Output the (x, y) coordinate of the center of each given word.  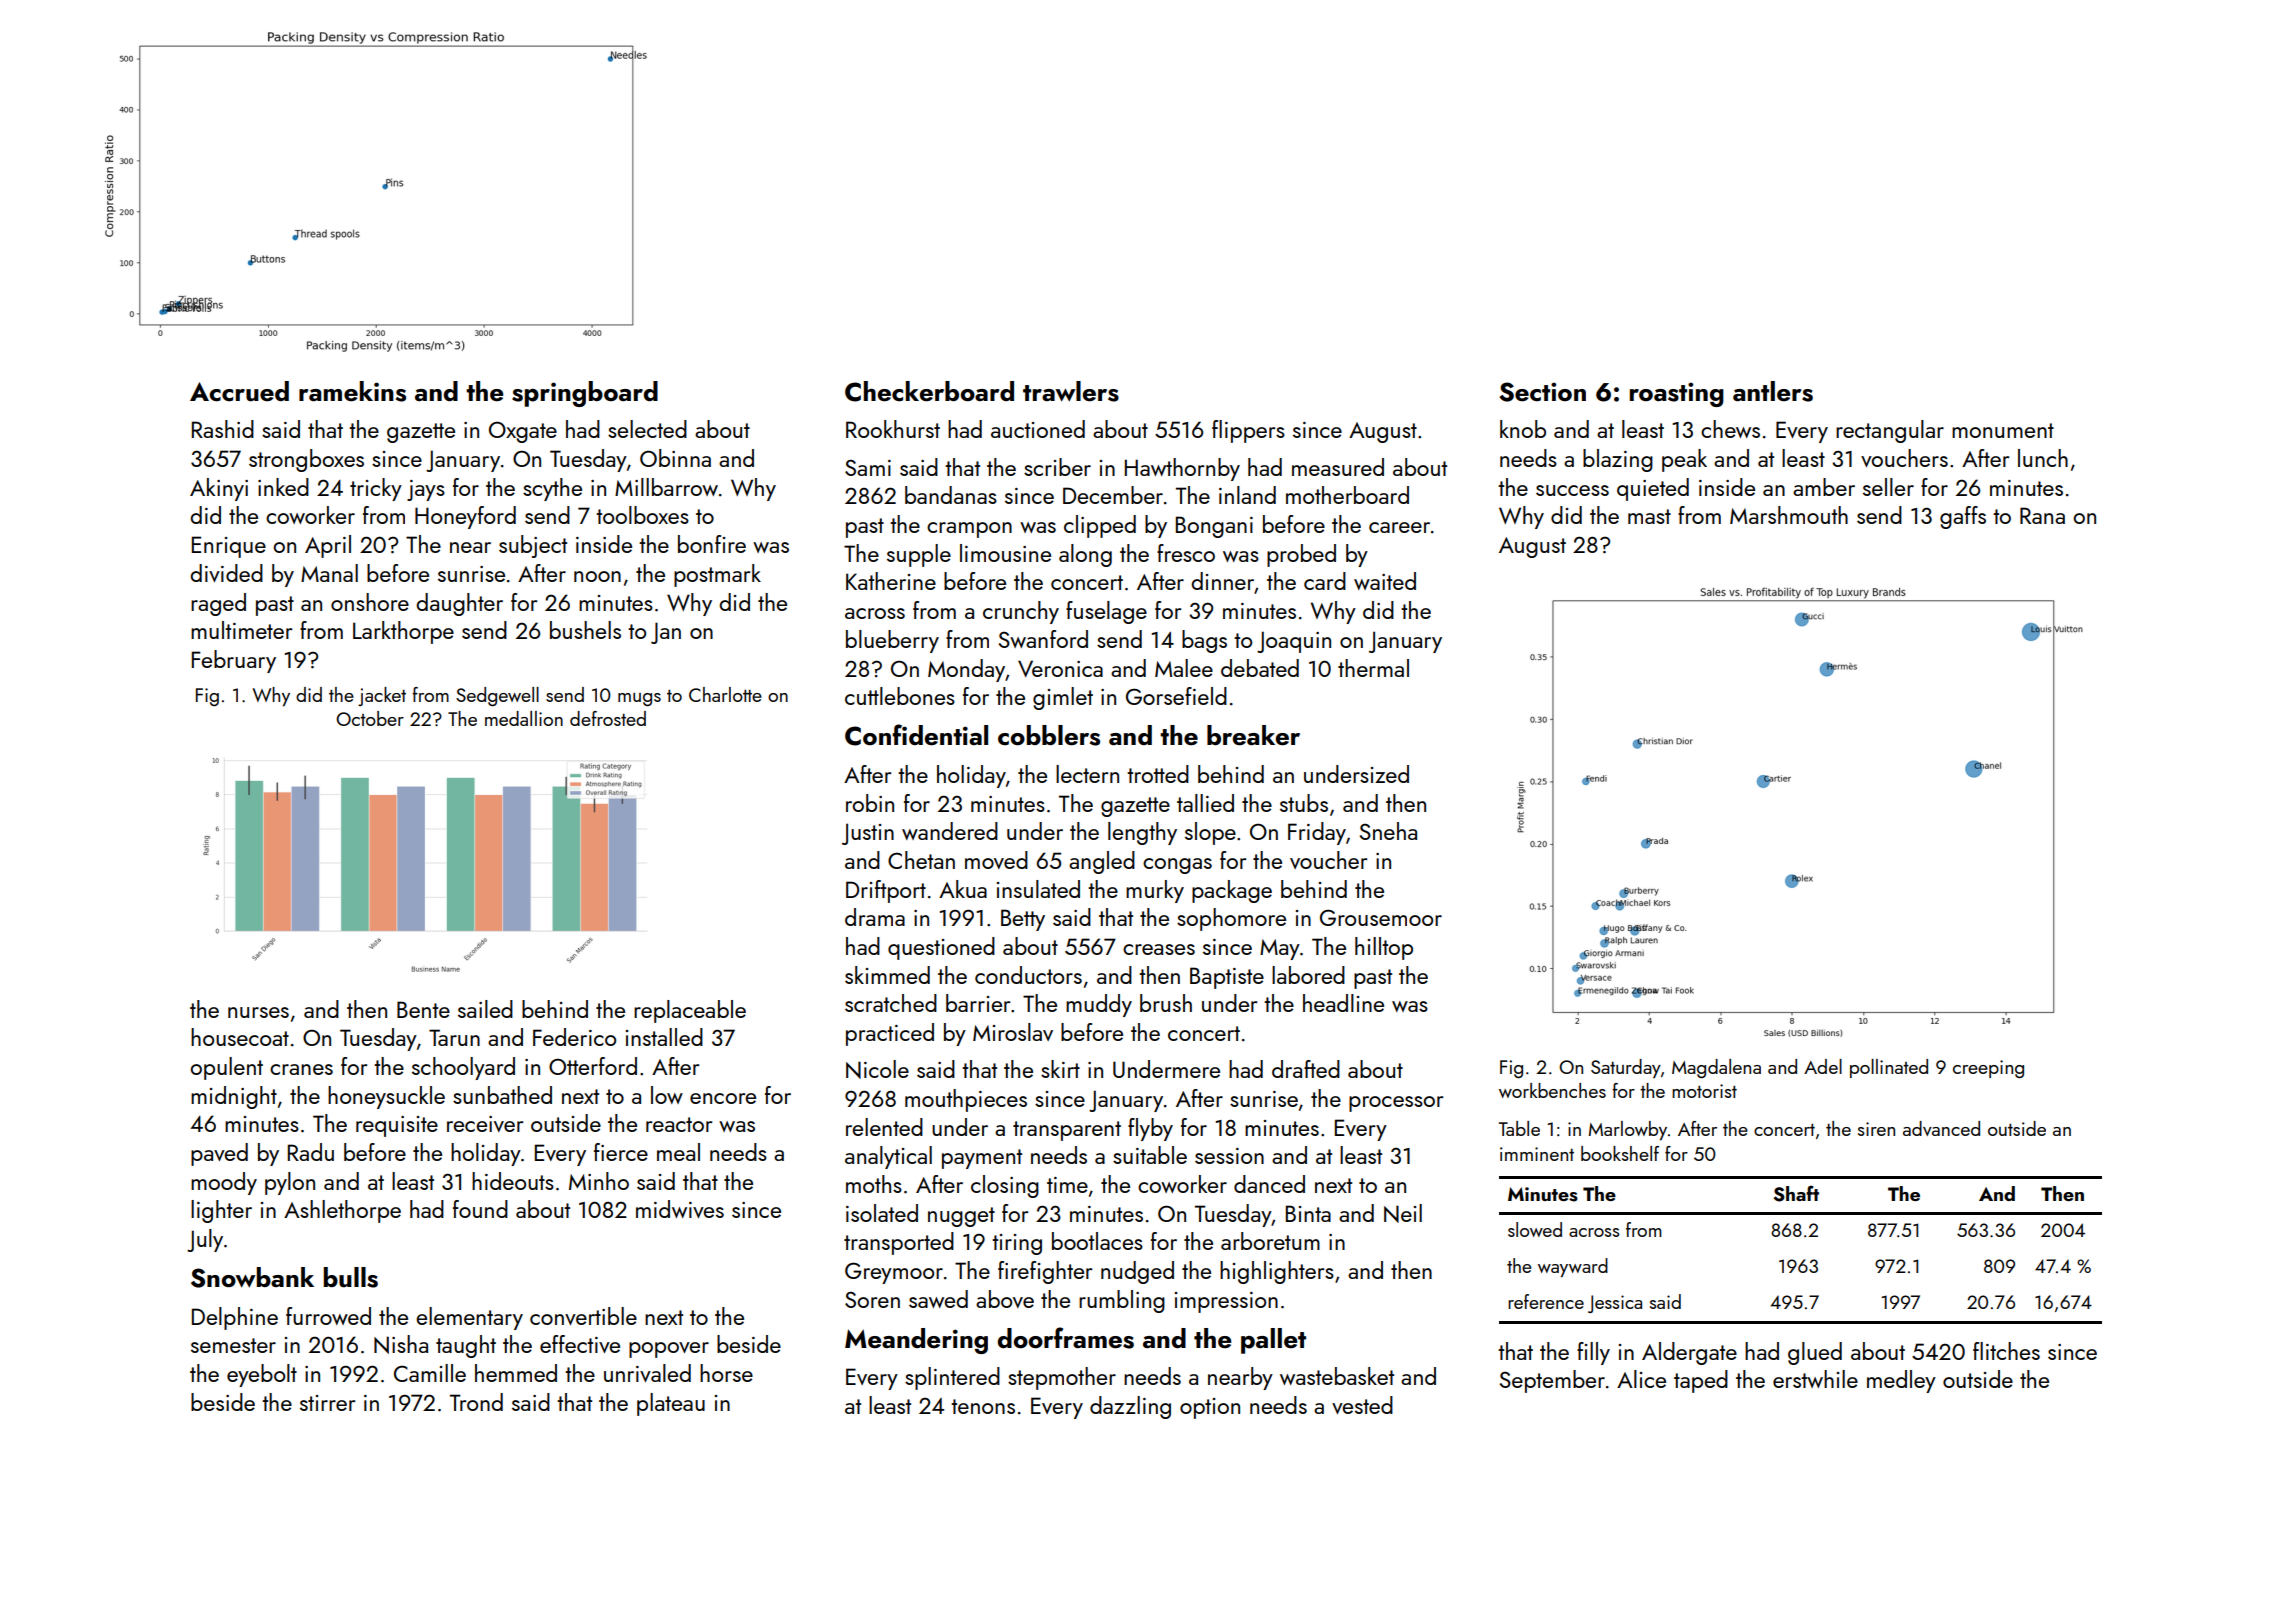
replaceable (690, 1011)
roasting (1677, 394)
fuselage (1106, 612)
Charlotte (725, 694)
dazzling (1130, 1407)
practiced (890, 1034)
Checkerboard (929, 391)
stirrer (327, 1403)
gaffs (1963, 517)
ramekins (352, 391)
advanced (1941, 1128)
